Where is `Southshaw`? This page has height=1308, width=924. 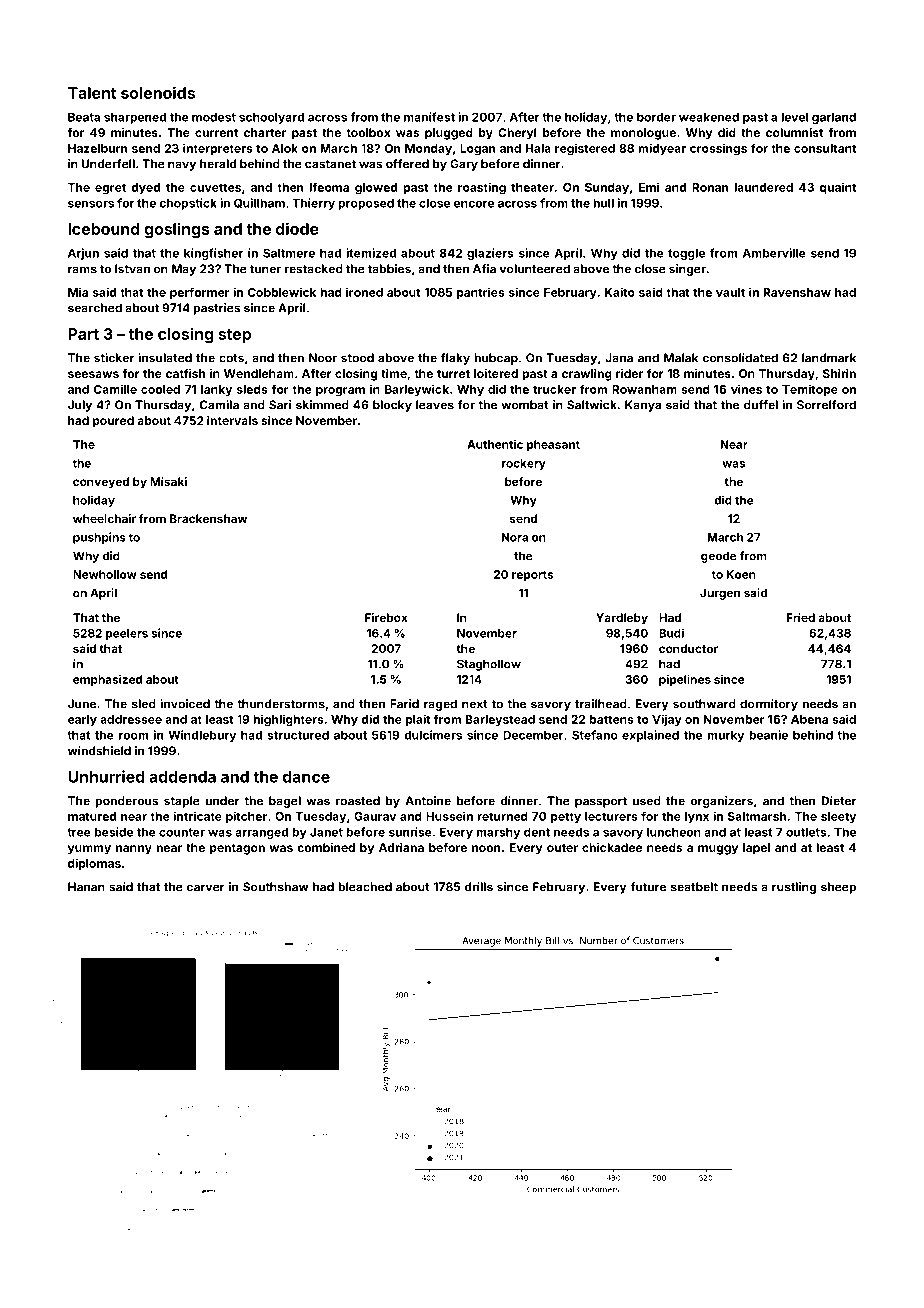
Southshaw is located at coordinates (276, 887).
